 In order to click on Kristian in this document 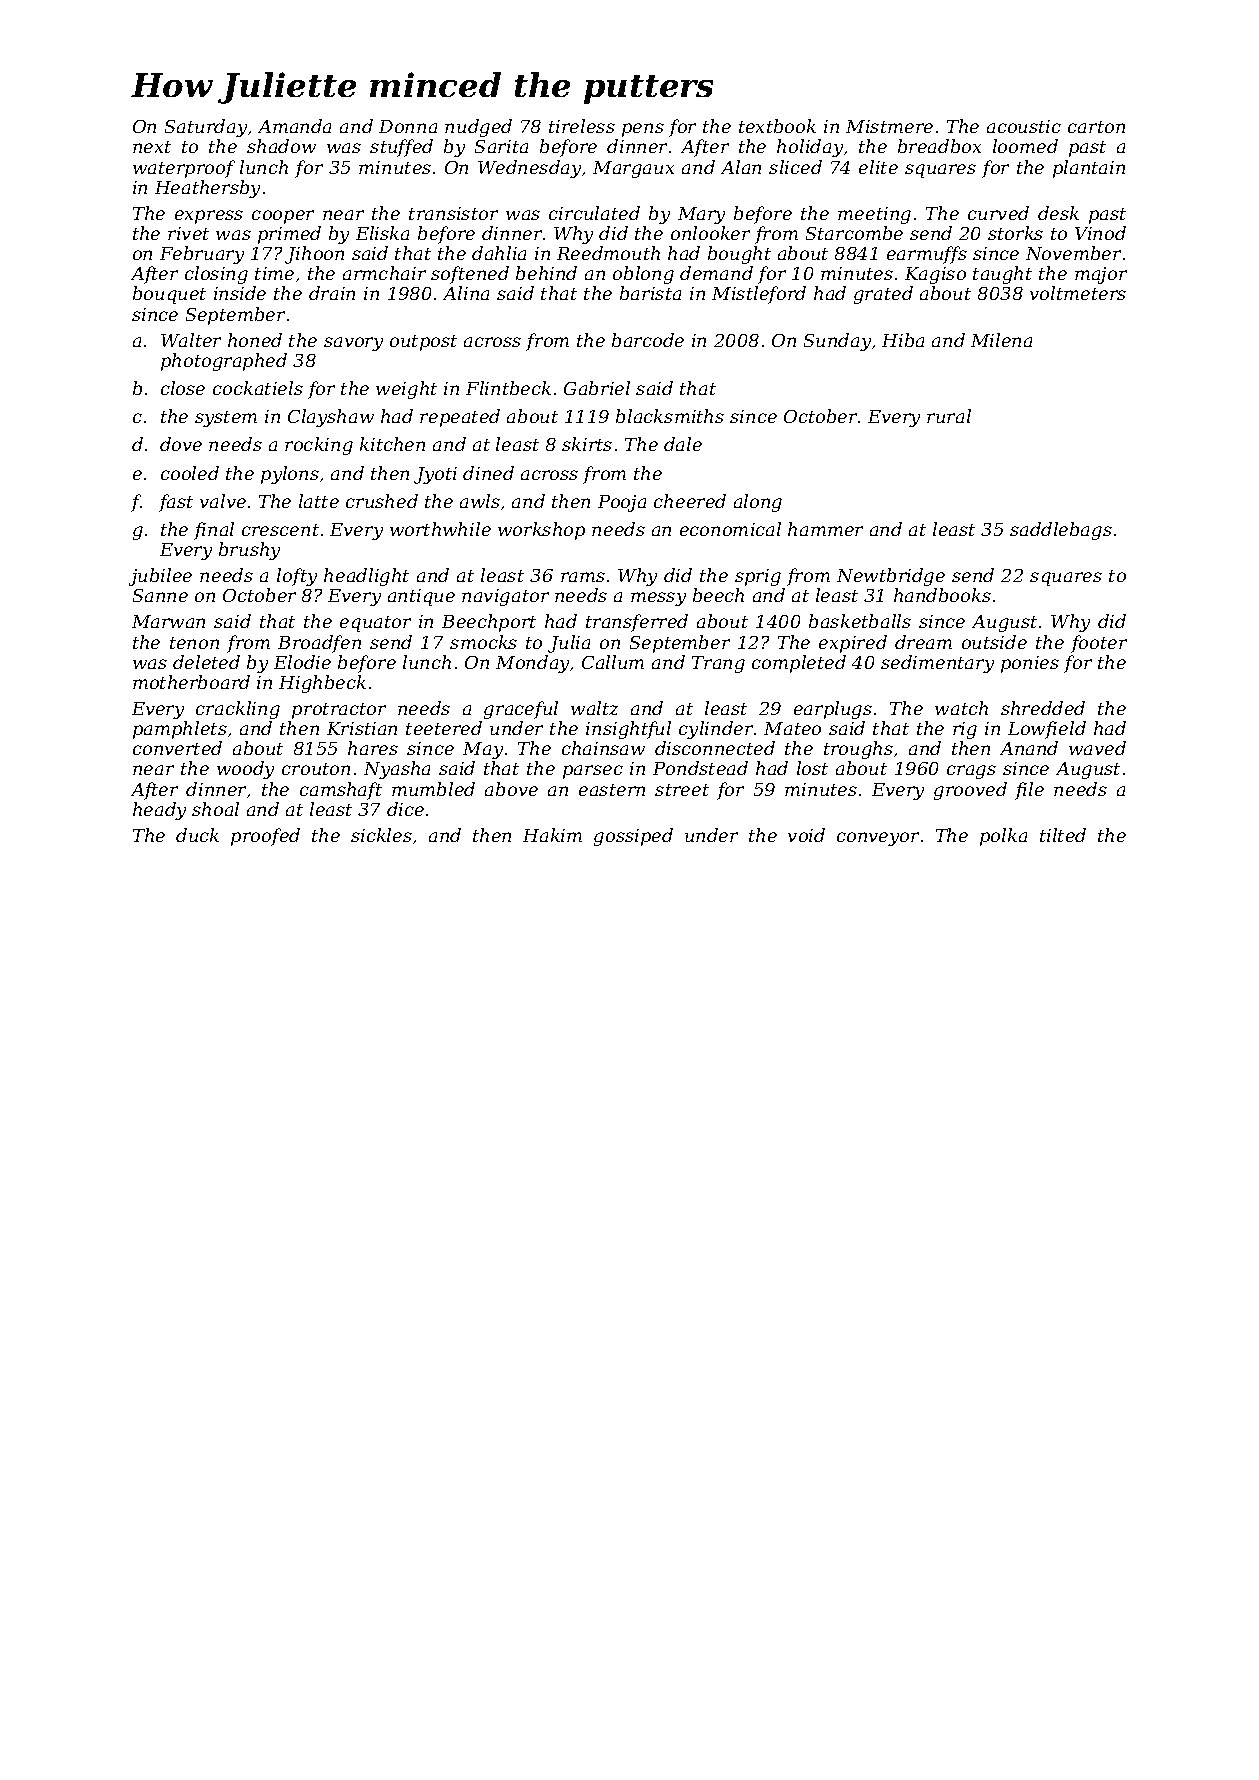, I will do `click(362, 728)`.
